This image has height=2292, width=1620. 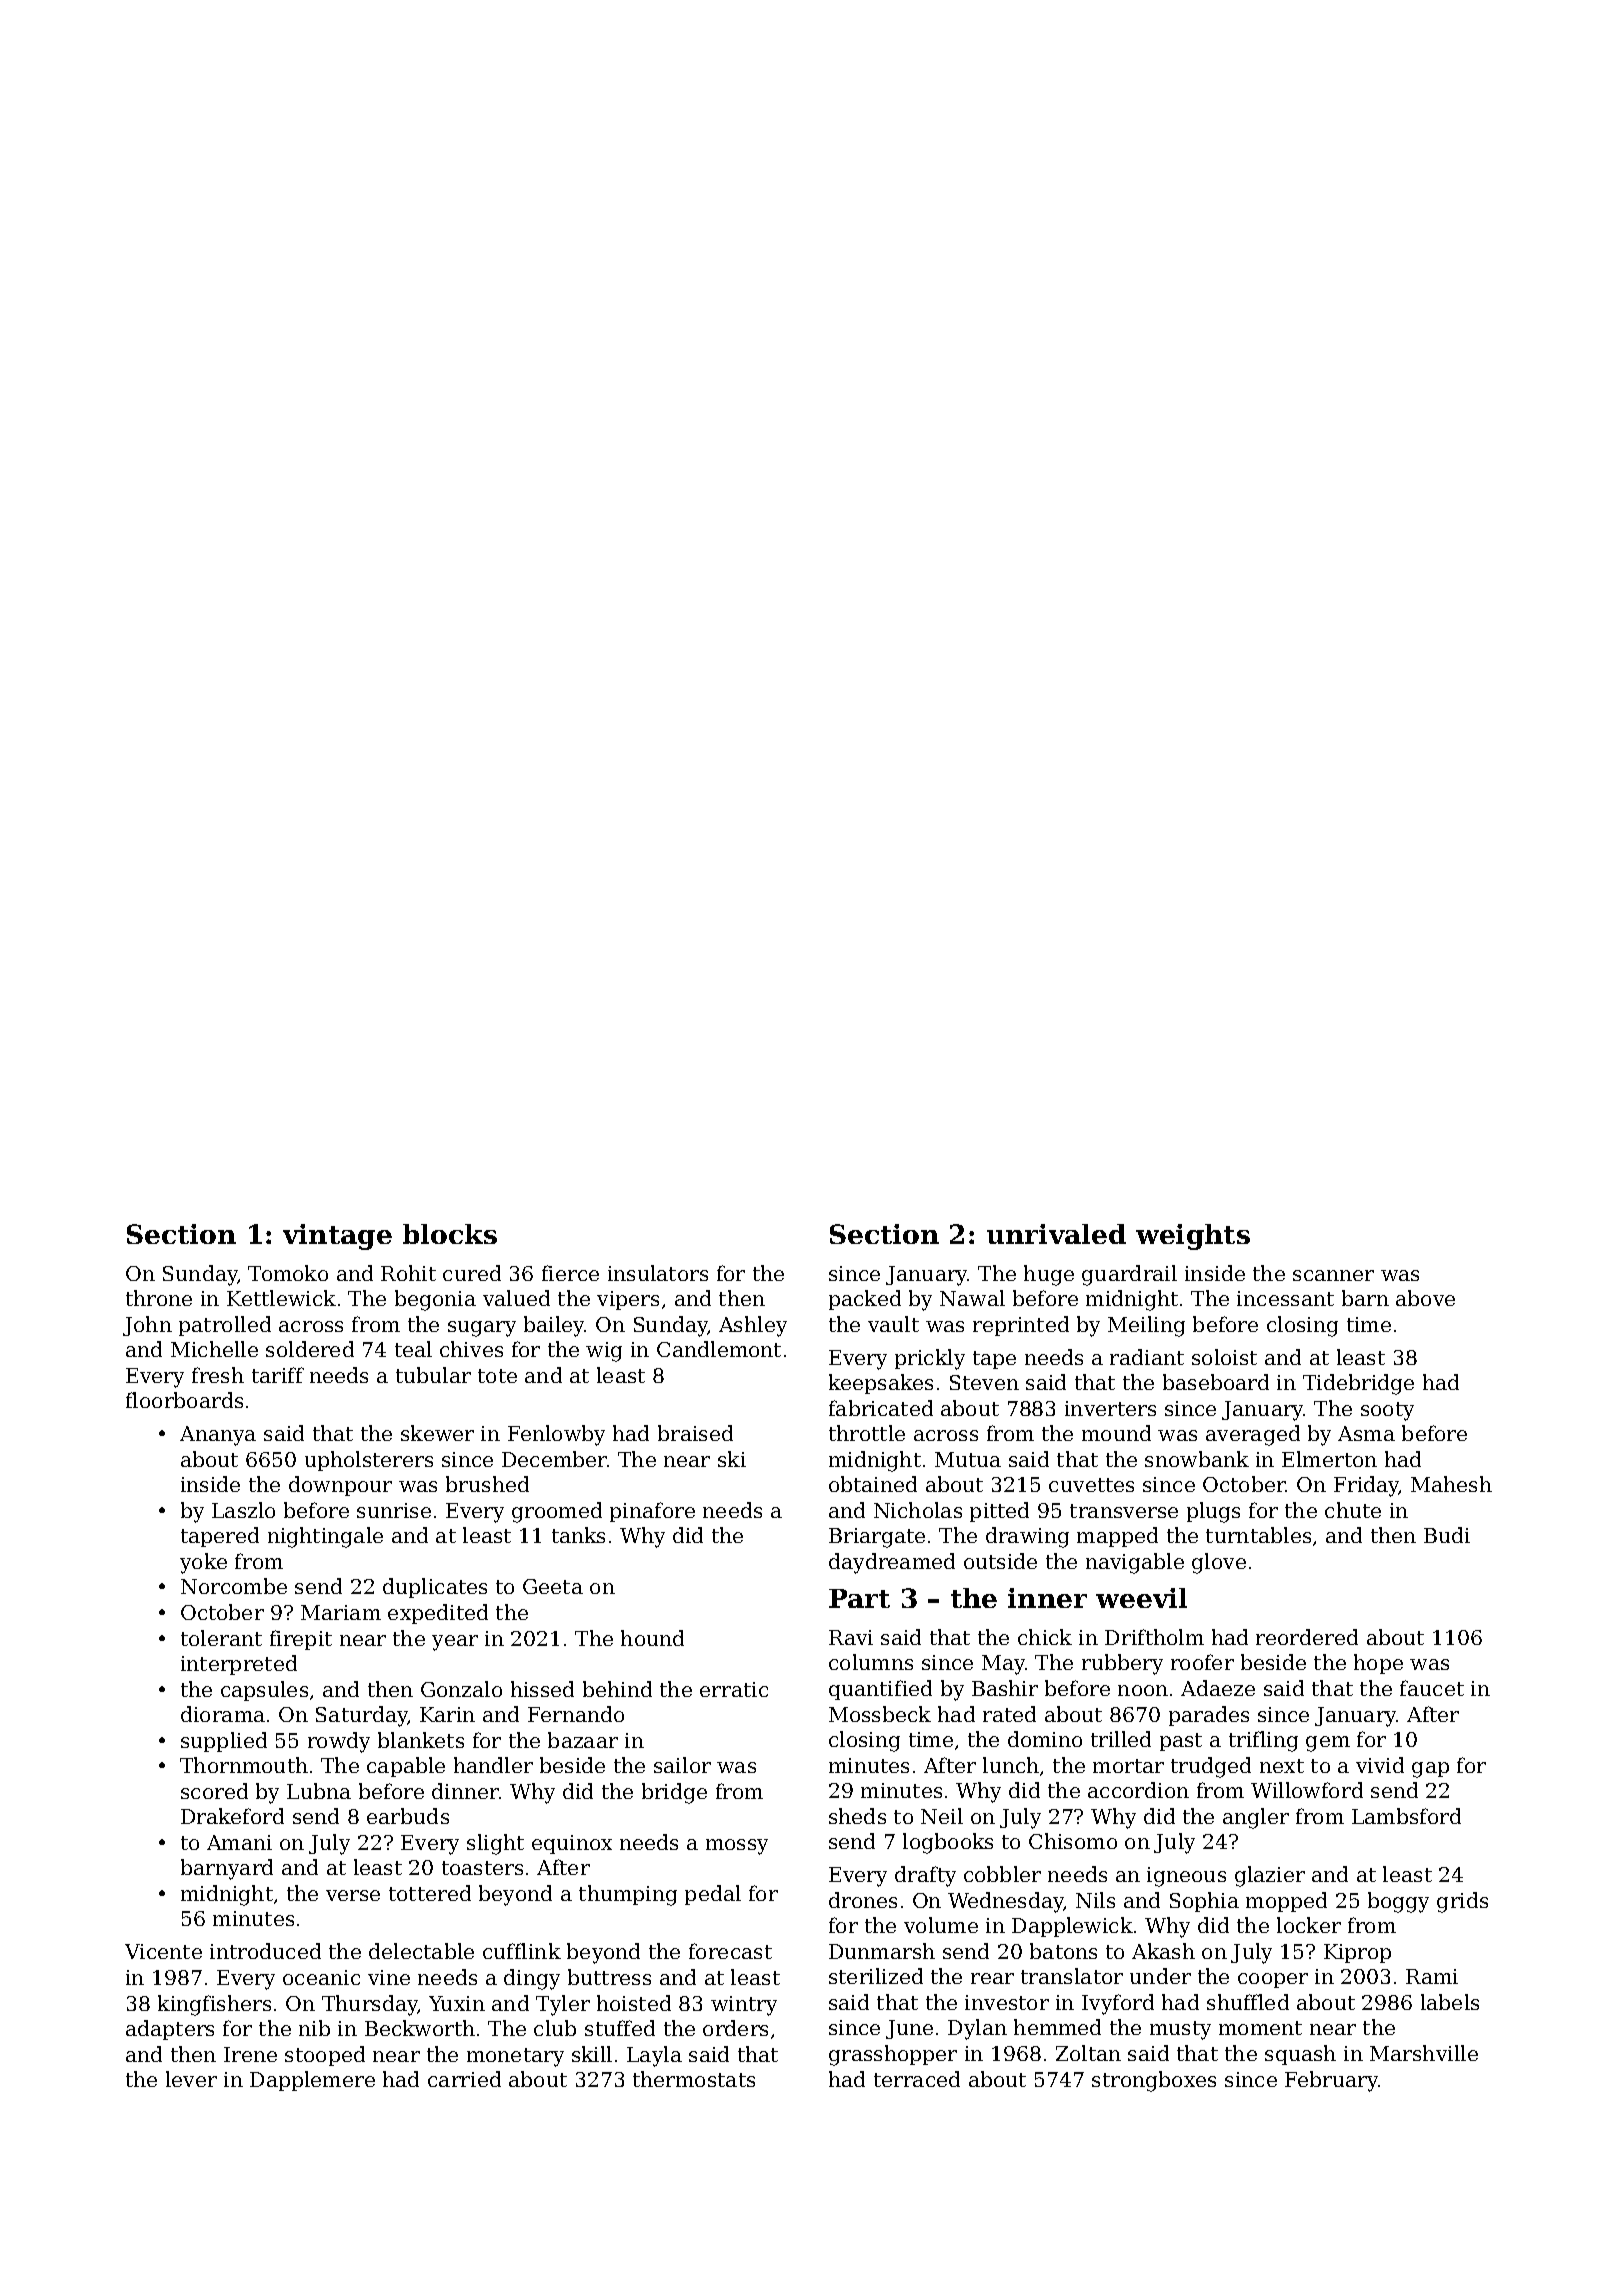 I want to click on boggy, so click(x=1398, y=1902).
